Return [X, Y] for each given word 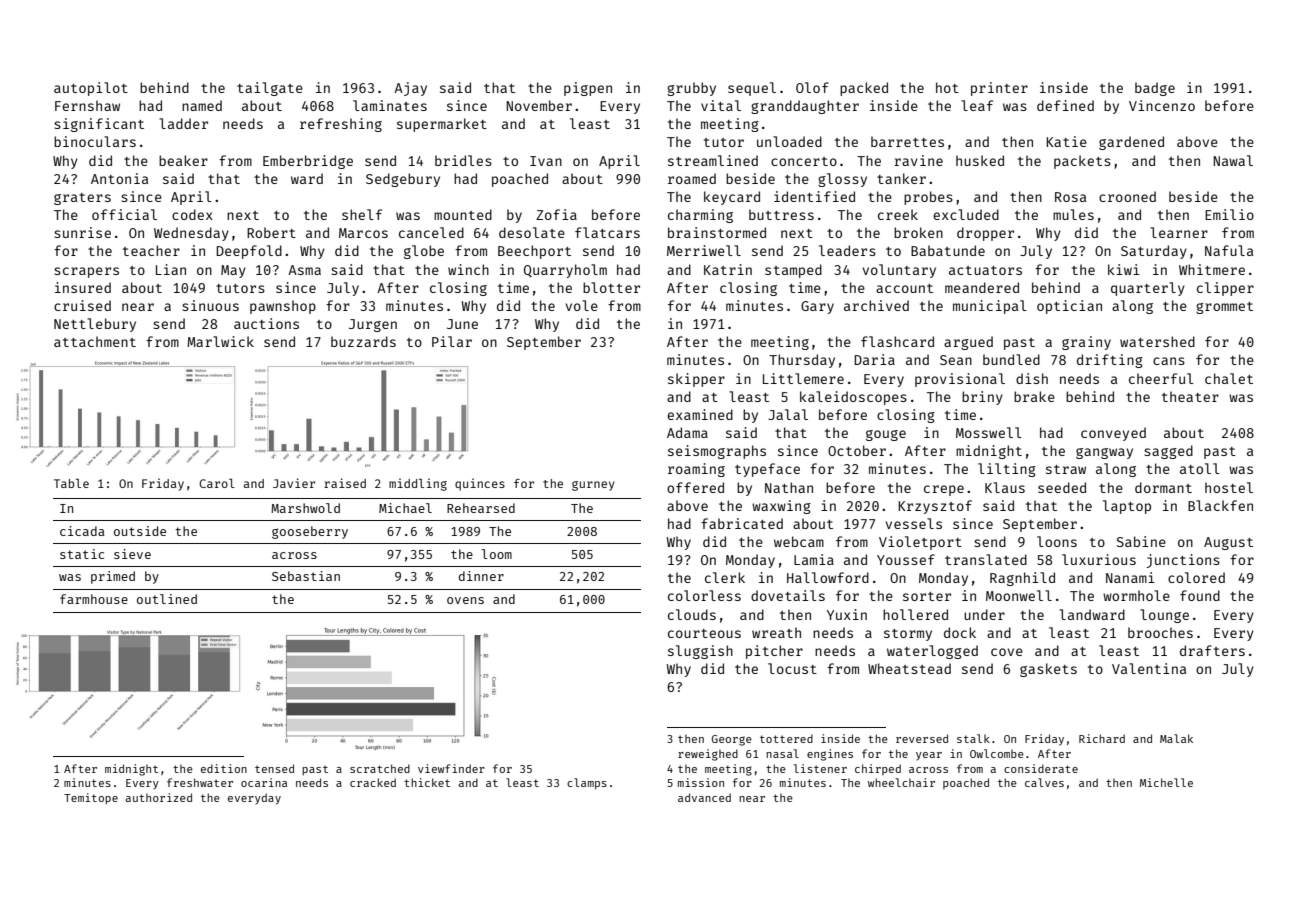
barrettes [907, 141]
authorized [158, 797]
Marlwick [220, 341]
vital [721, 105]
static [82, 554]
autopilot [91, 89]
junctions [1183, 561]
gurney [593, 486]
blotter [611, 287]
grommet [1224, 308]
